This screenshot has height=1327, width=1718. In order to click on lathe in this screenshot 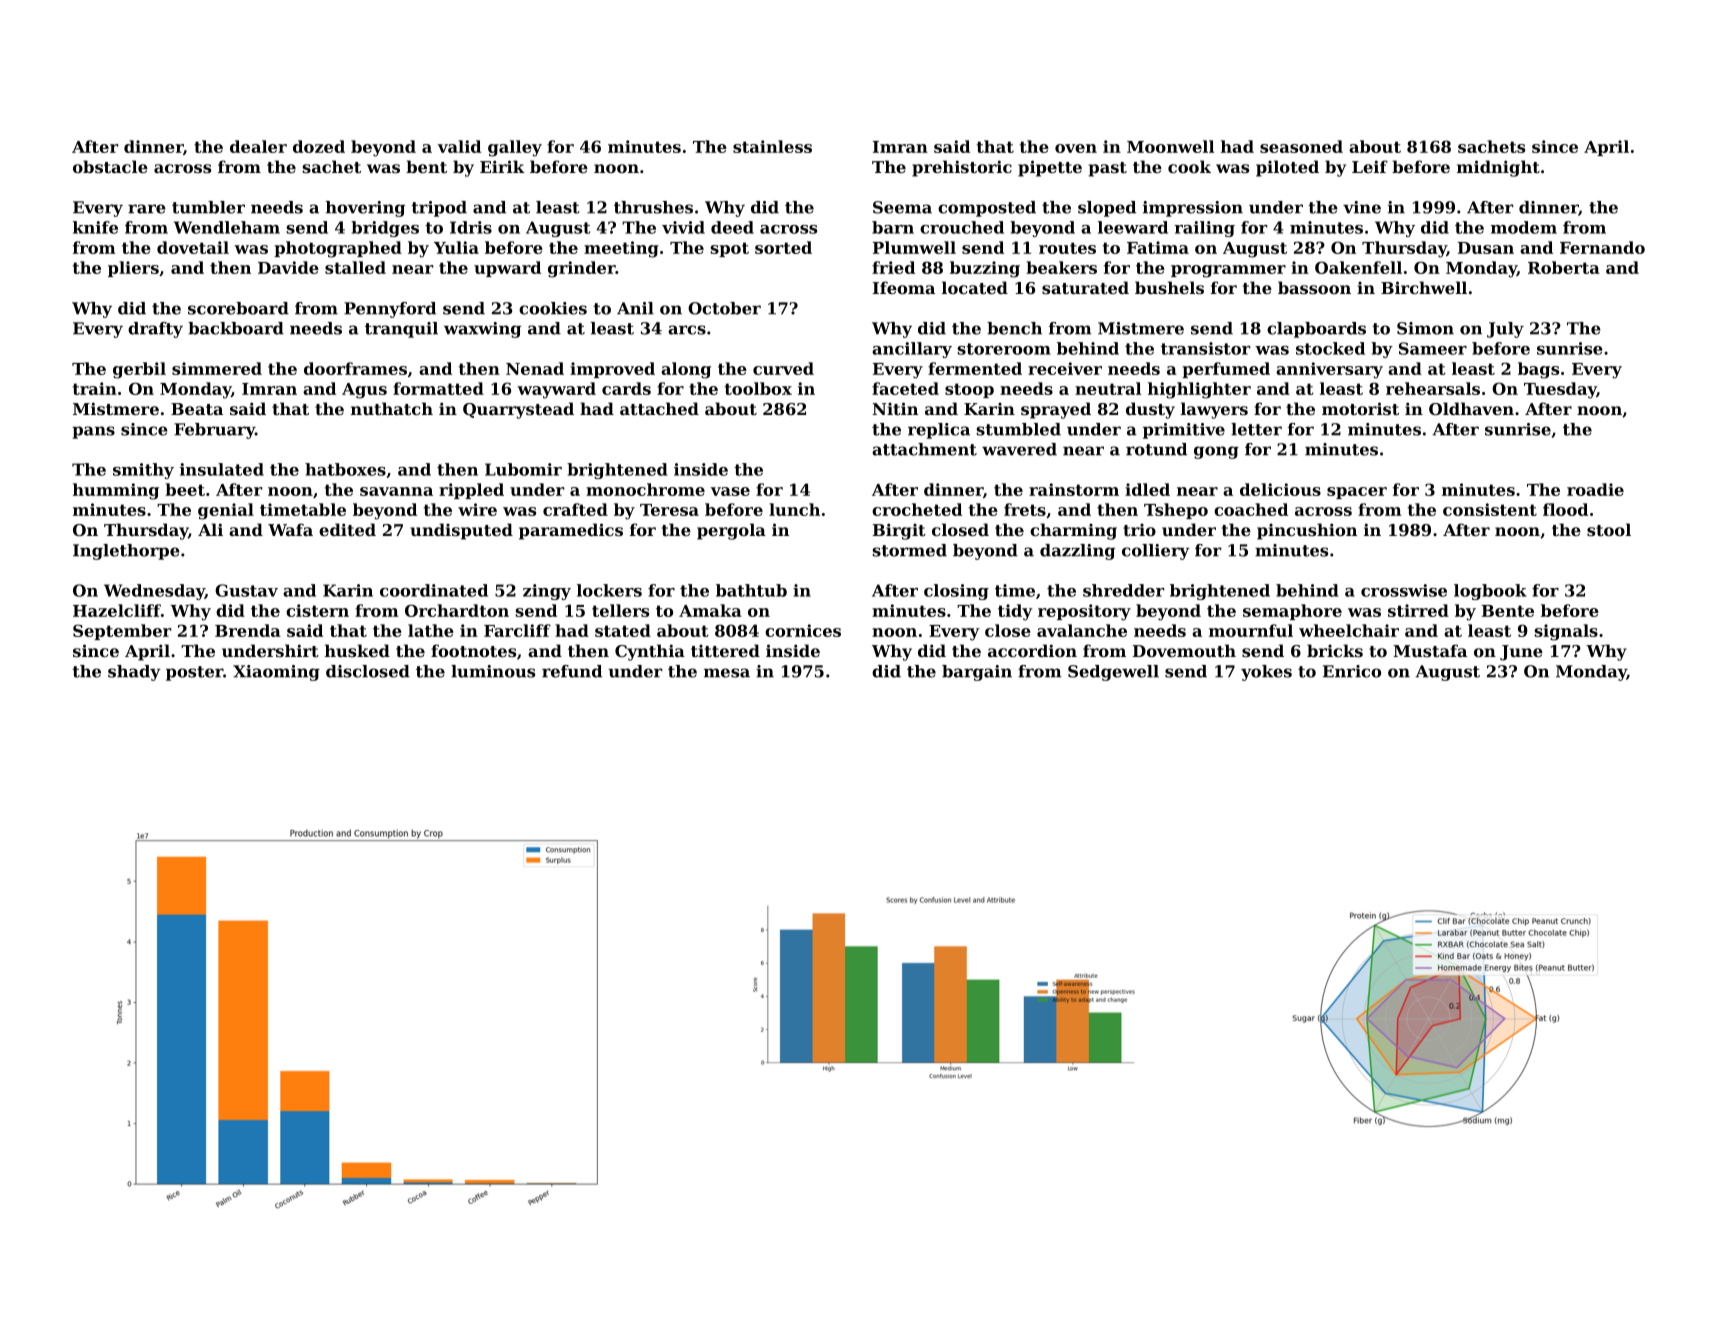, I will do `click(431, 630)`.
